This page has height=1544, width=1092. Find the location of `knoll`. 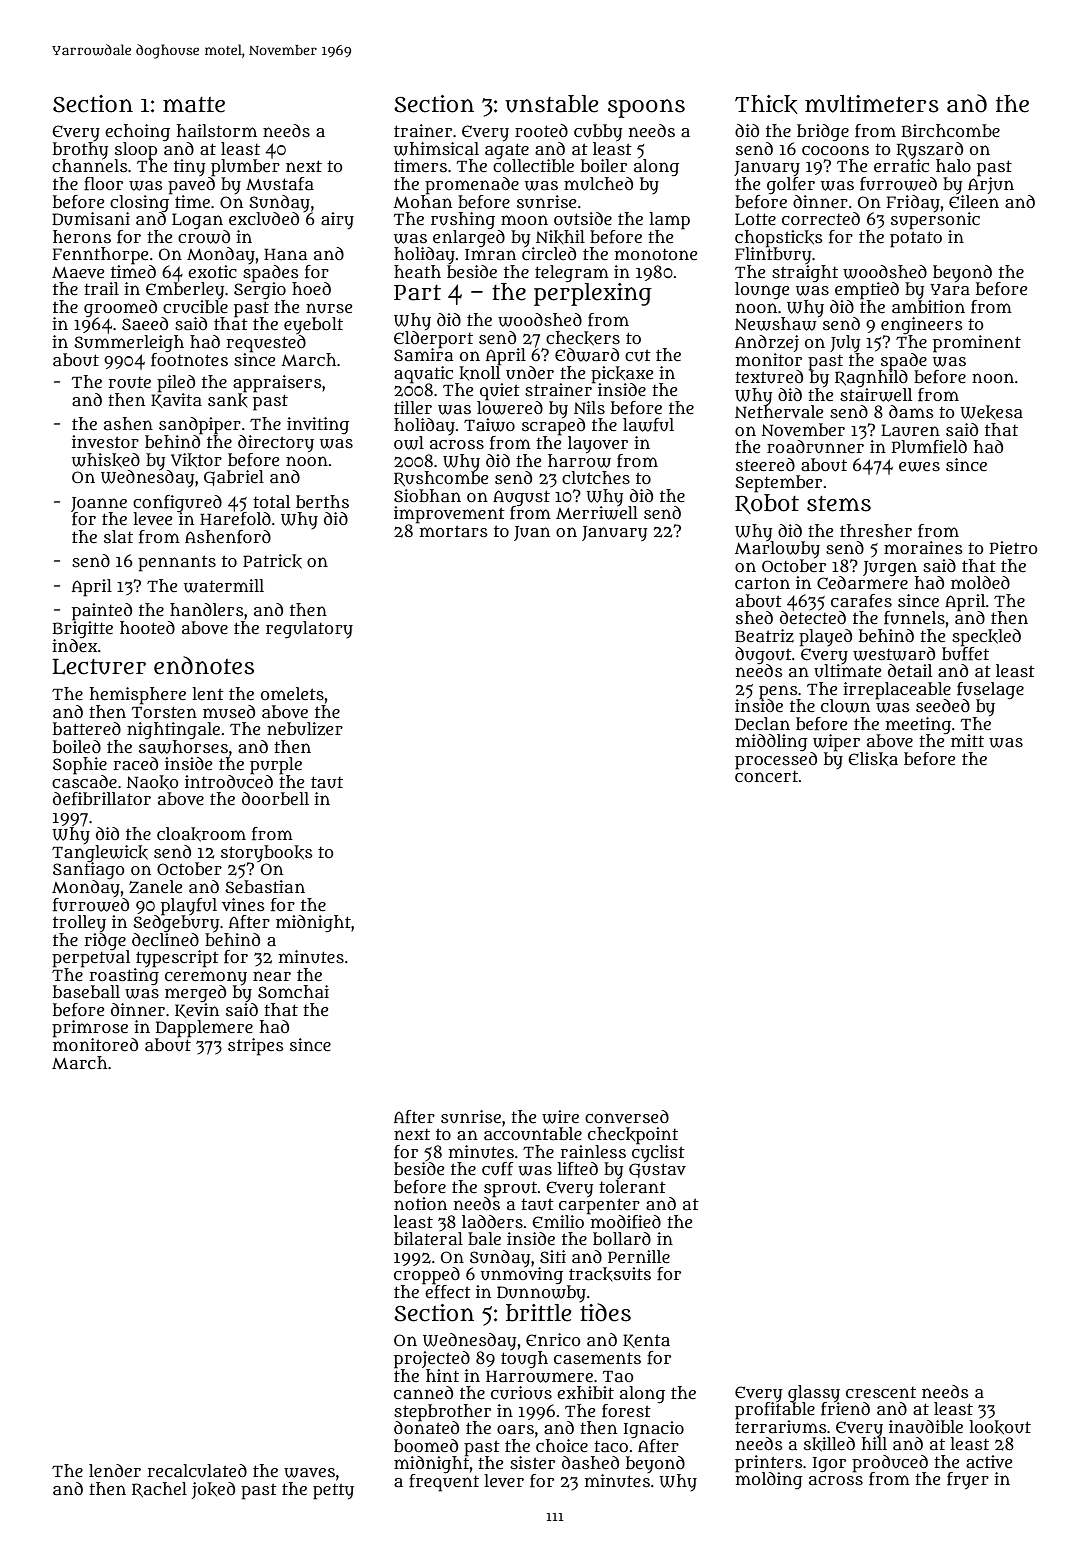

knoll is located at coordinates (479, 373).
